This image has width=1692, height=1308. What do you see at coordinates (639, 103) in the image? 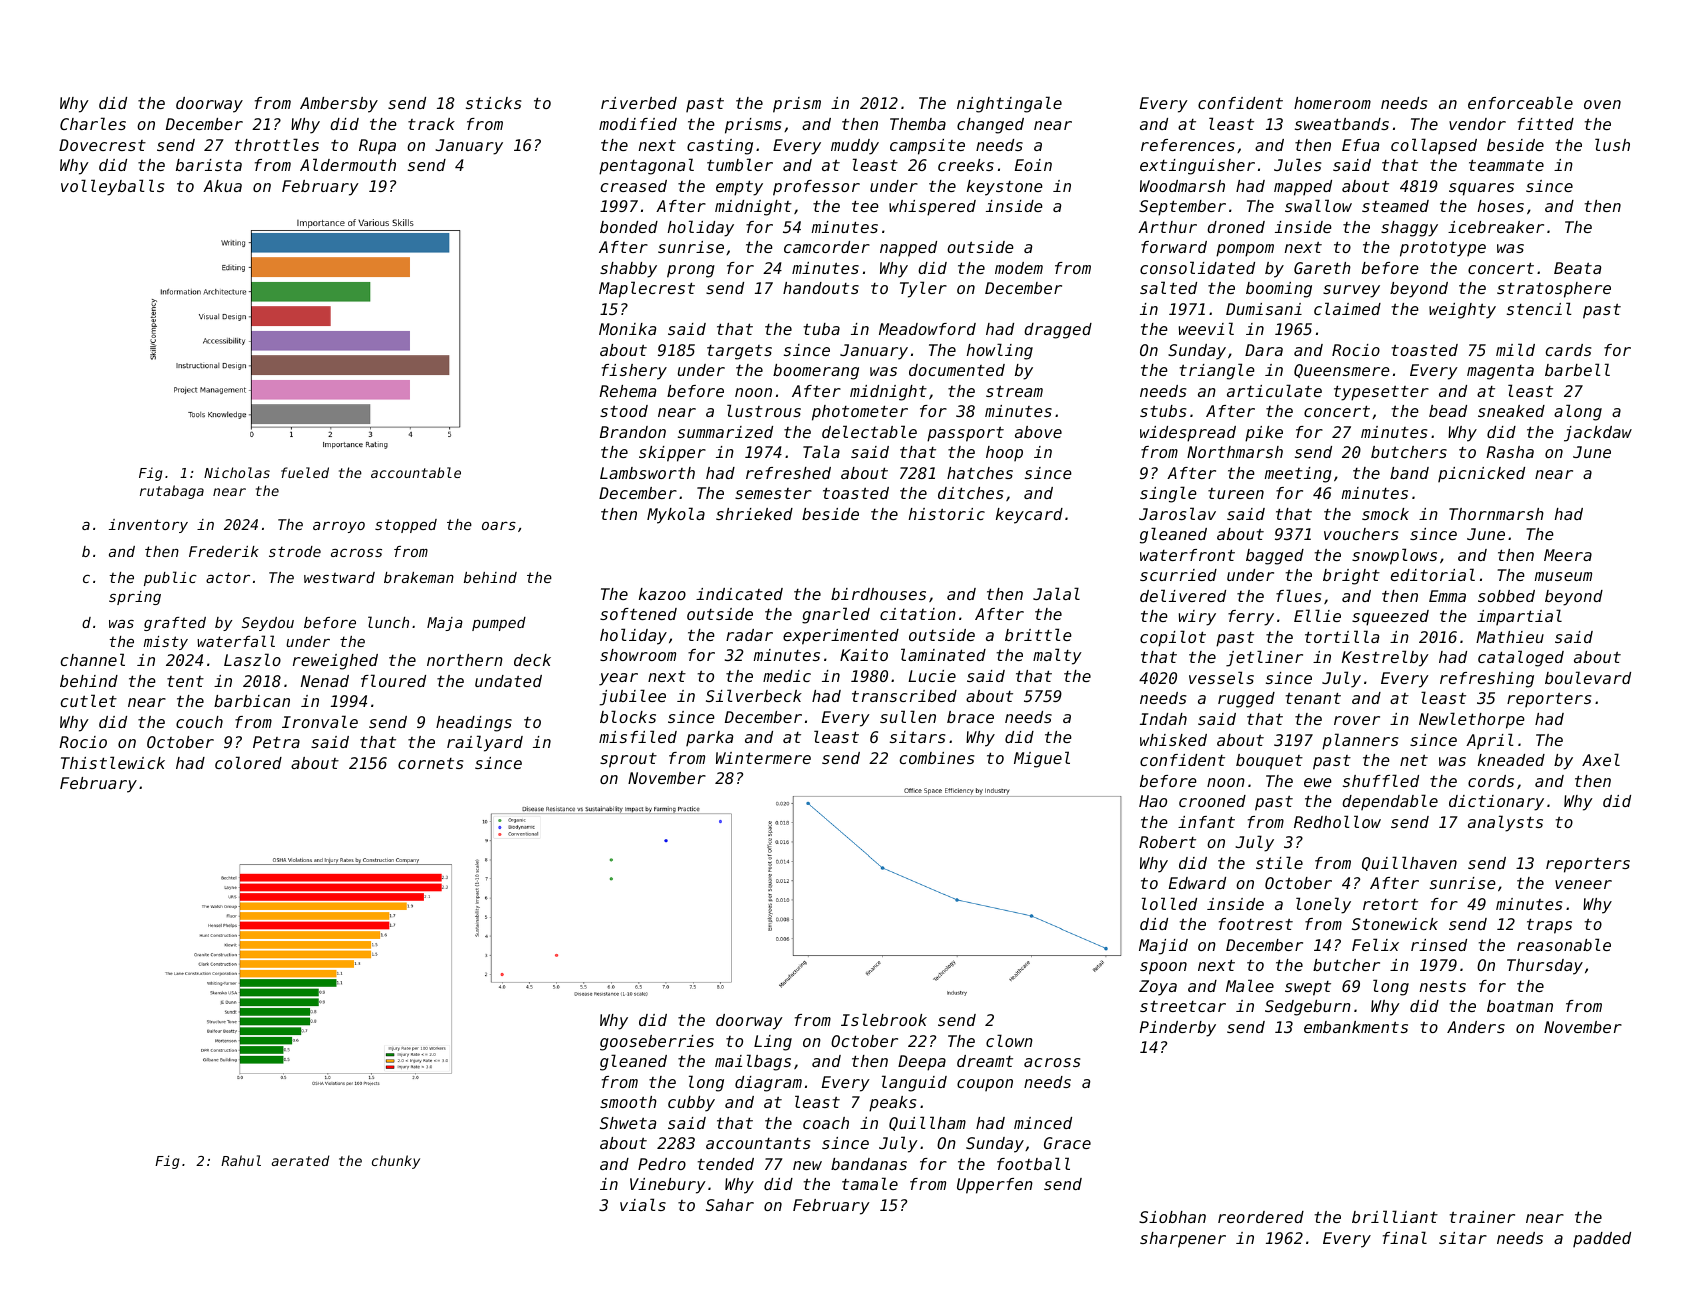
I see `riverbed` at bounding box center [639, 103].
